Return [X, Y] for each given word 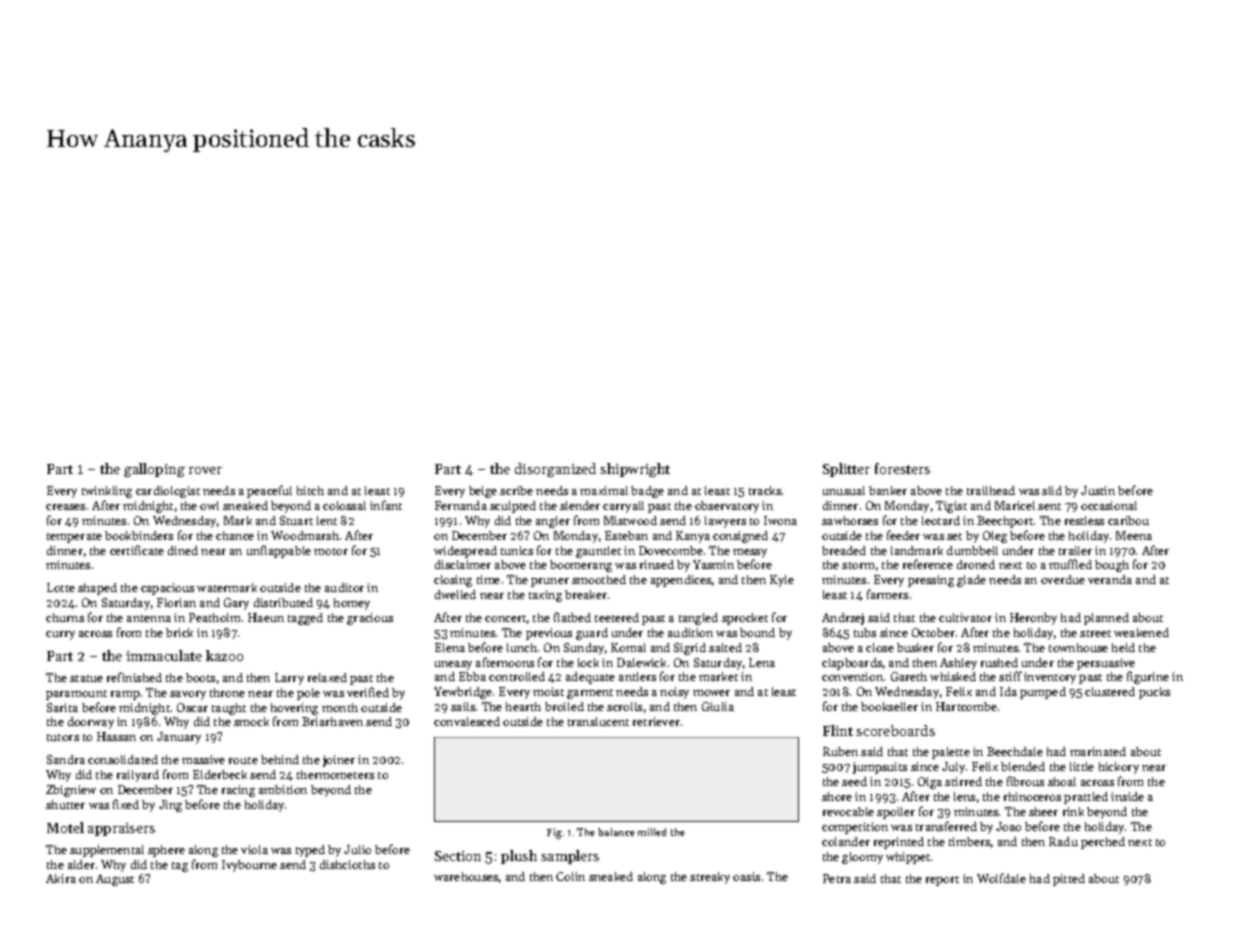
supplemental [107, 851]
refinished [134, 677]
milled [652, 832]
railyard [138, 776]
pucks [1154, 693]
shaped [97, 589]
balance [616, 832]
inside [1127, 796]
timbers [969, 841]
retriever [656, 721]
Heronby [1033, 619]
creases [65, 507]
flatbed [572, 617]
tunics [517, 550]
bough [1112, 566]
